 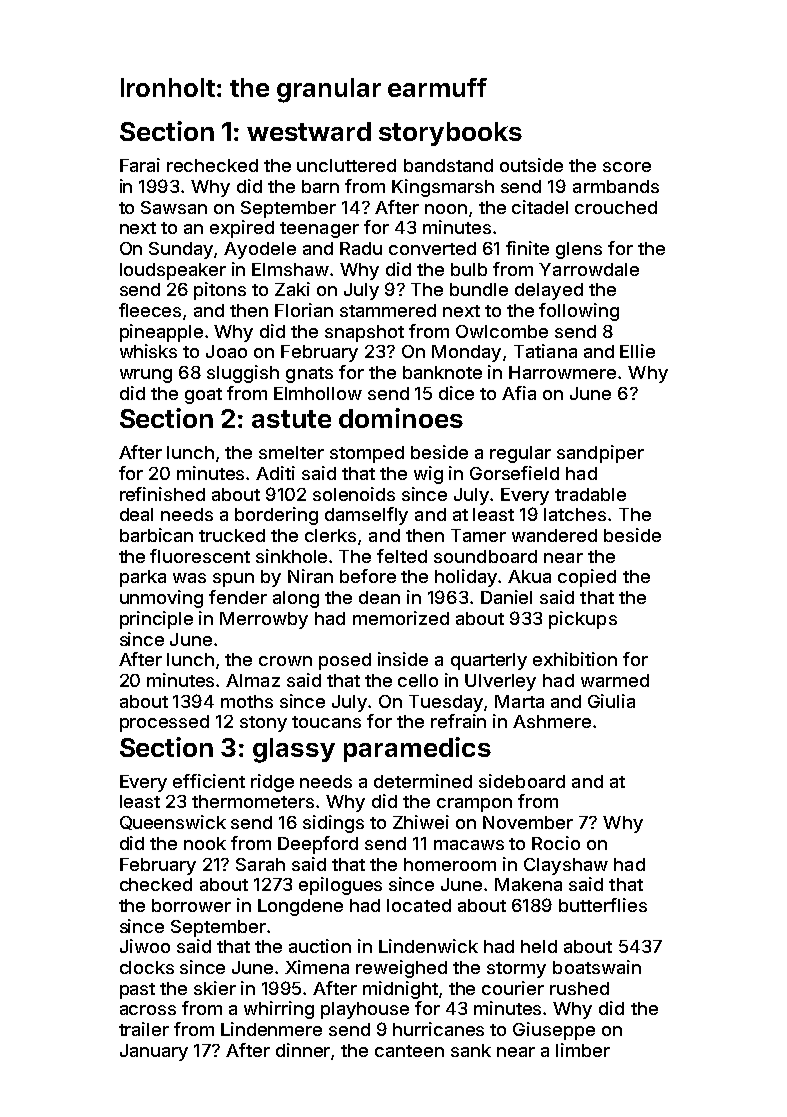 What do you see at coordinates (365, 1010) in the screenshot?
I see `playhouse` at bounding box center [365, 1010].
